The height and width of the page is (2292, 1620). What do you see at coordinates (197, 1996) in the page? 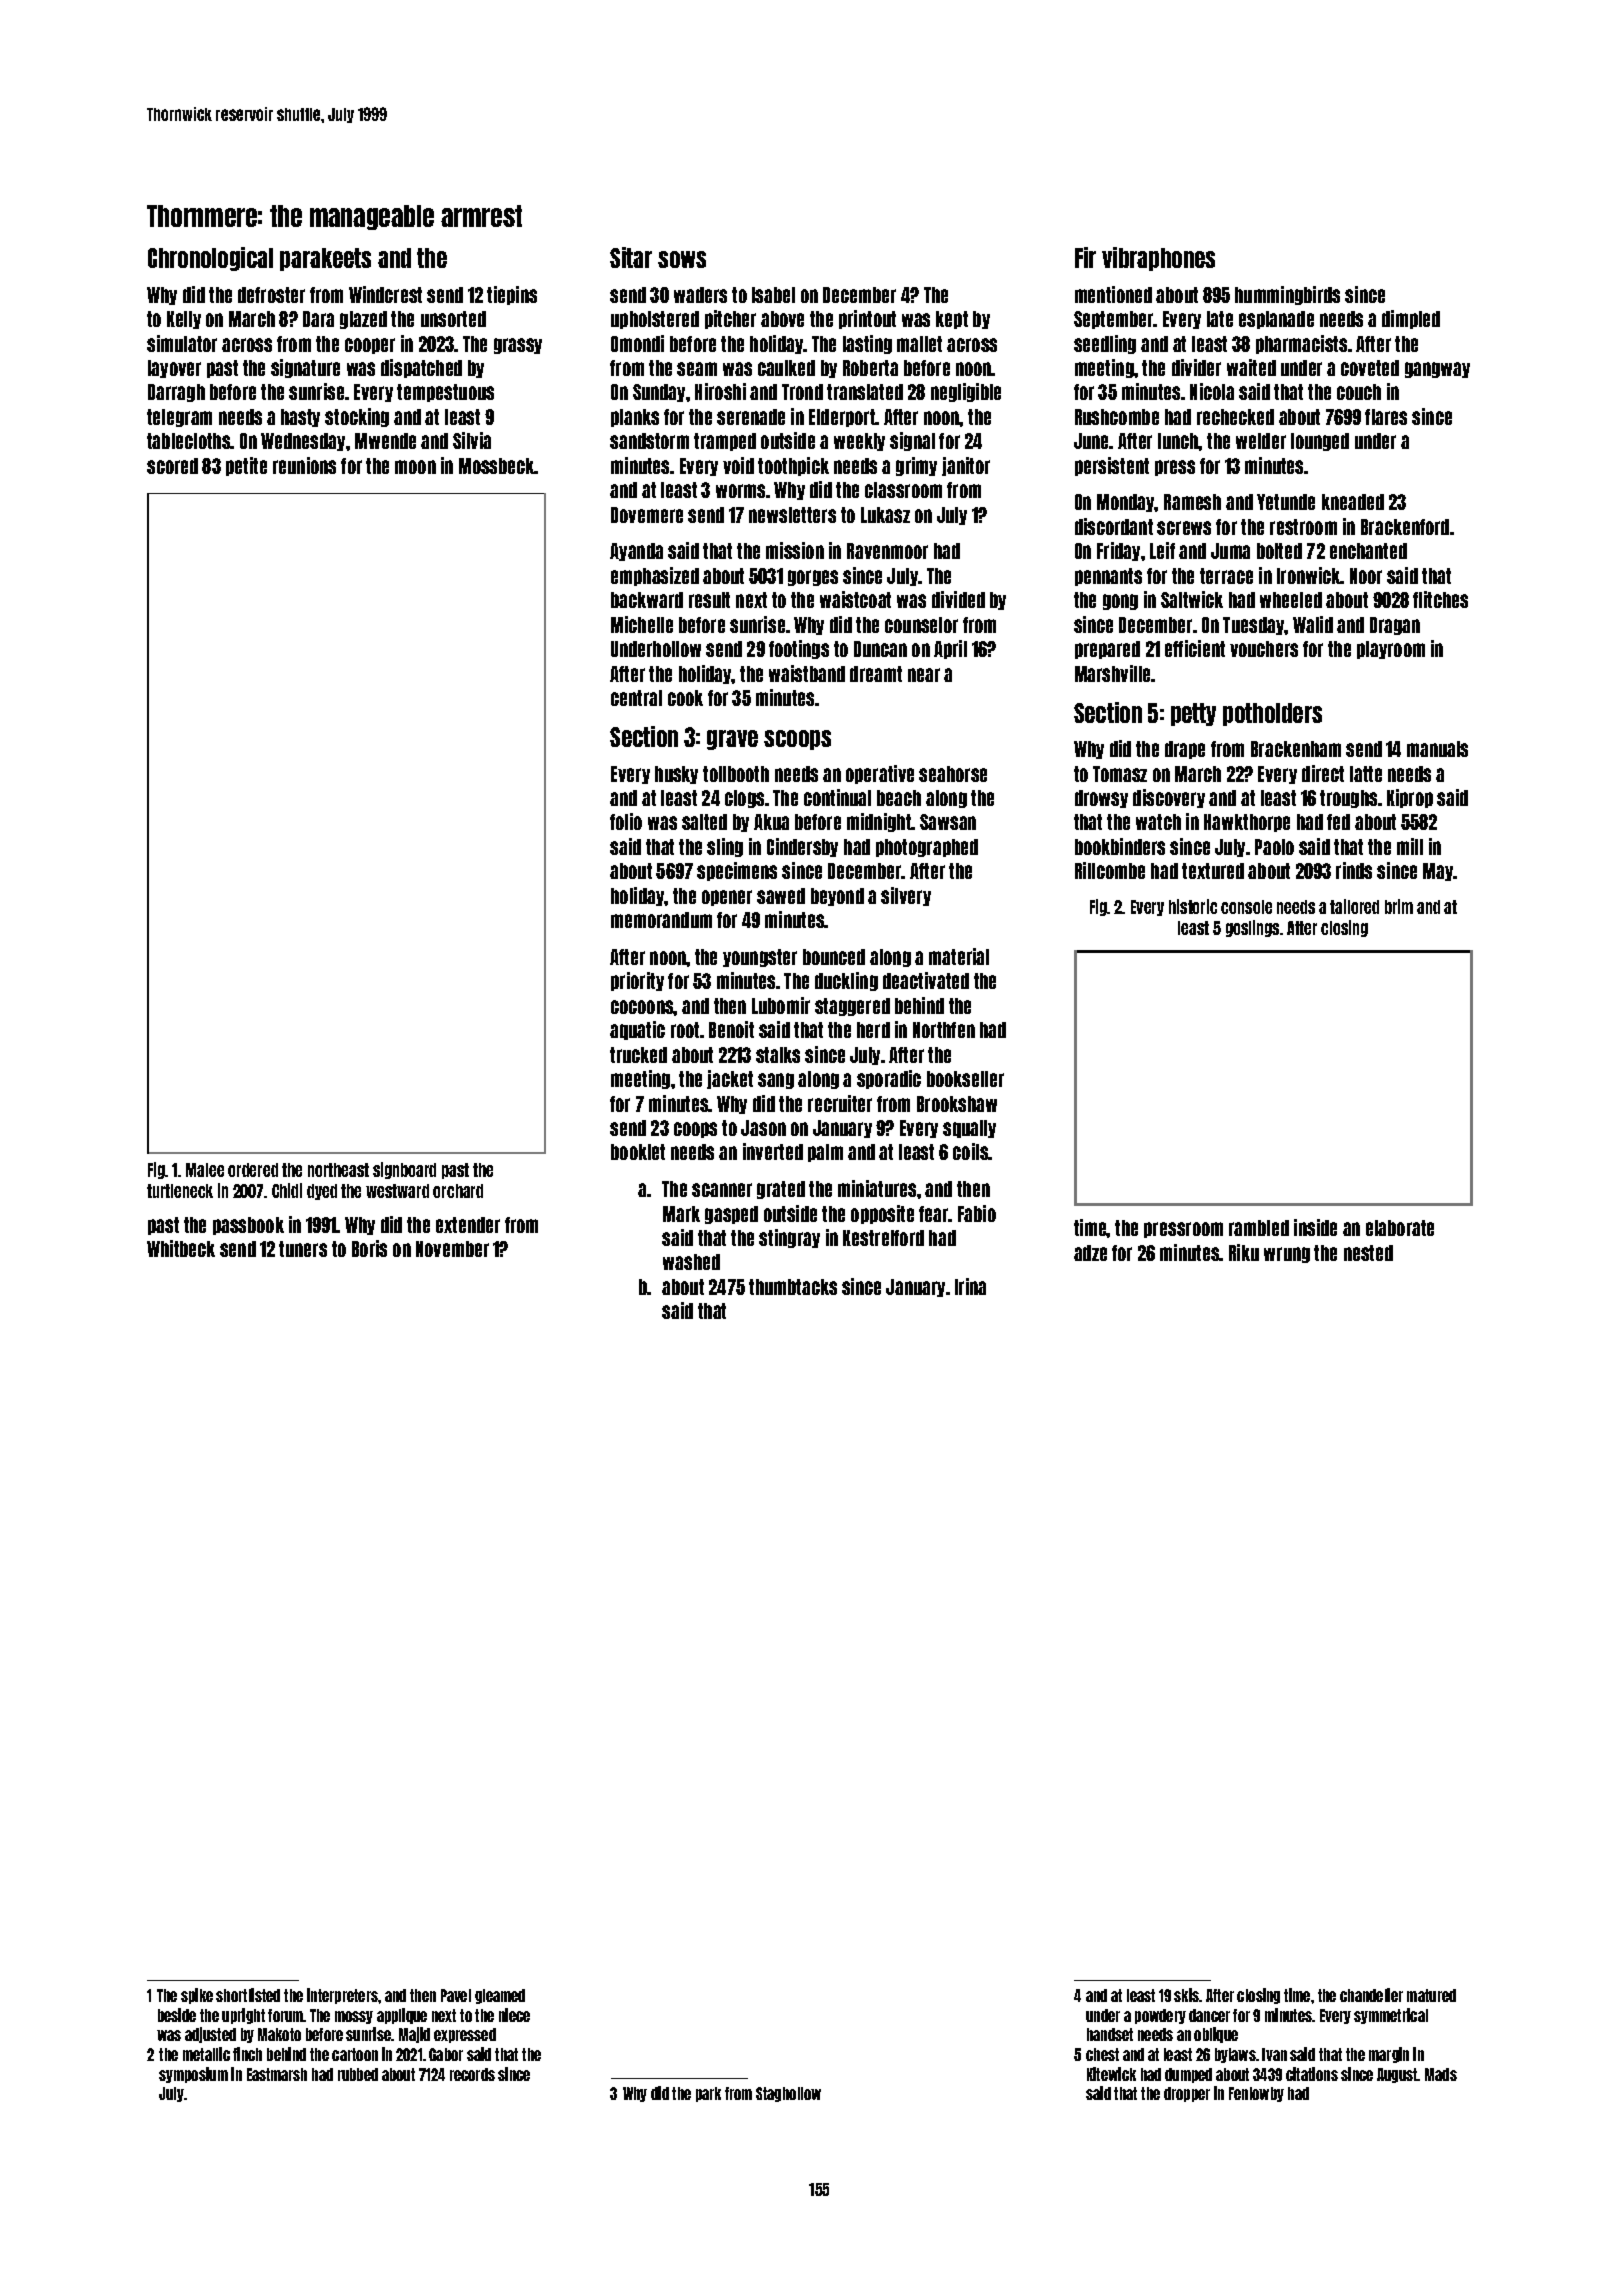
I see `spike` at bounding box center [197, 1996].
